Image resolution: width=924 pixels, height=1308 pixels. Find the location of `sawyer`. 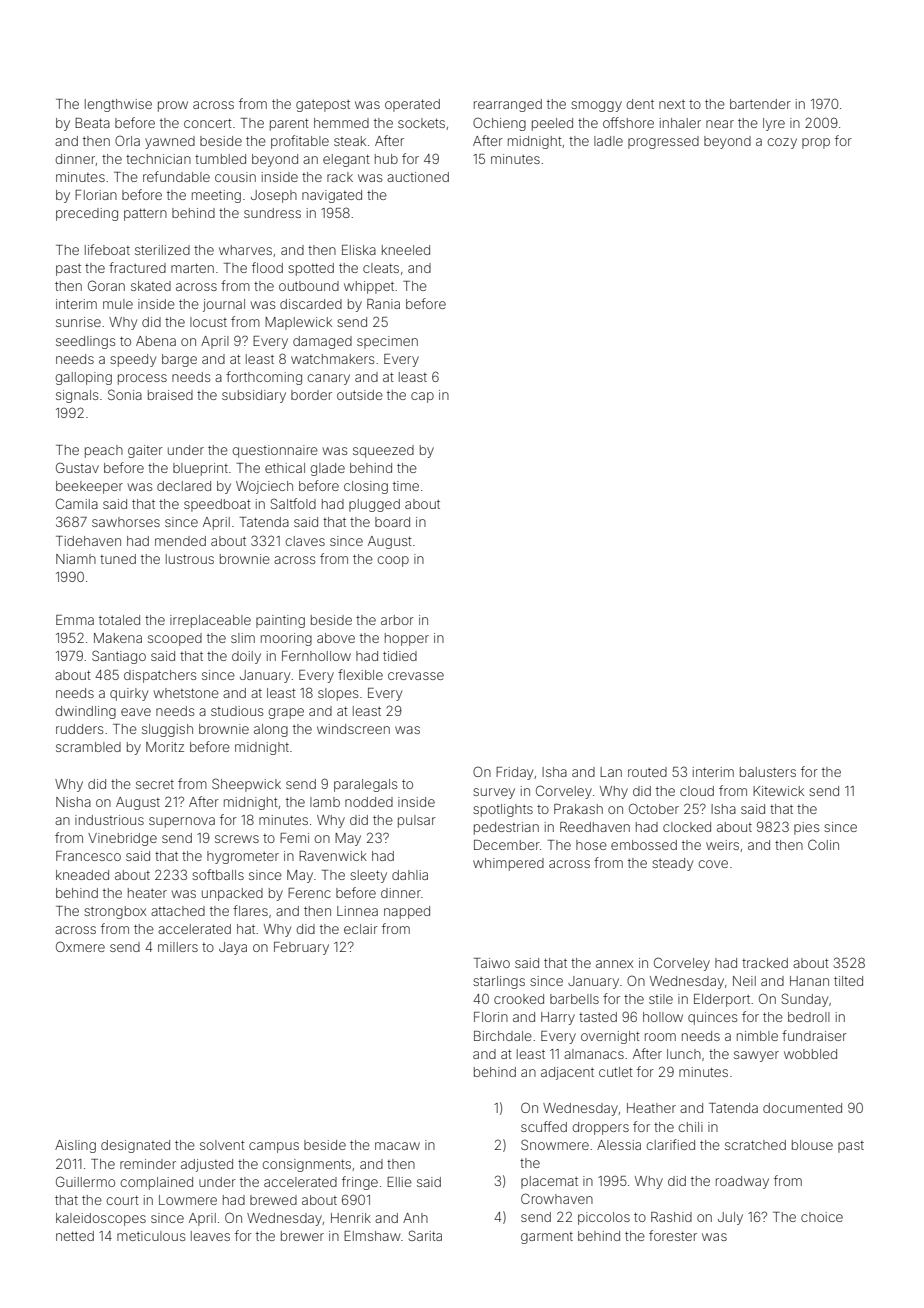

sawyer is located at coordinates (756, 1056).
